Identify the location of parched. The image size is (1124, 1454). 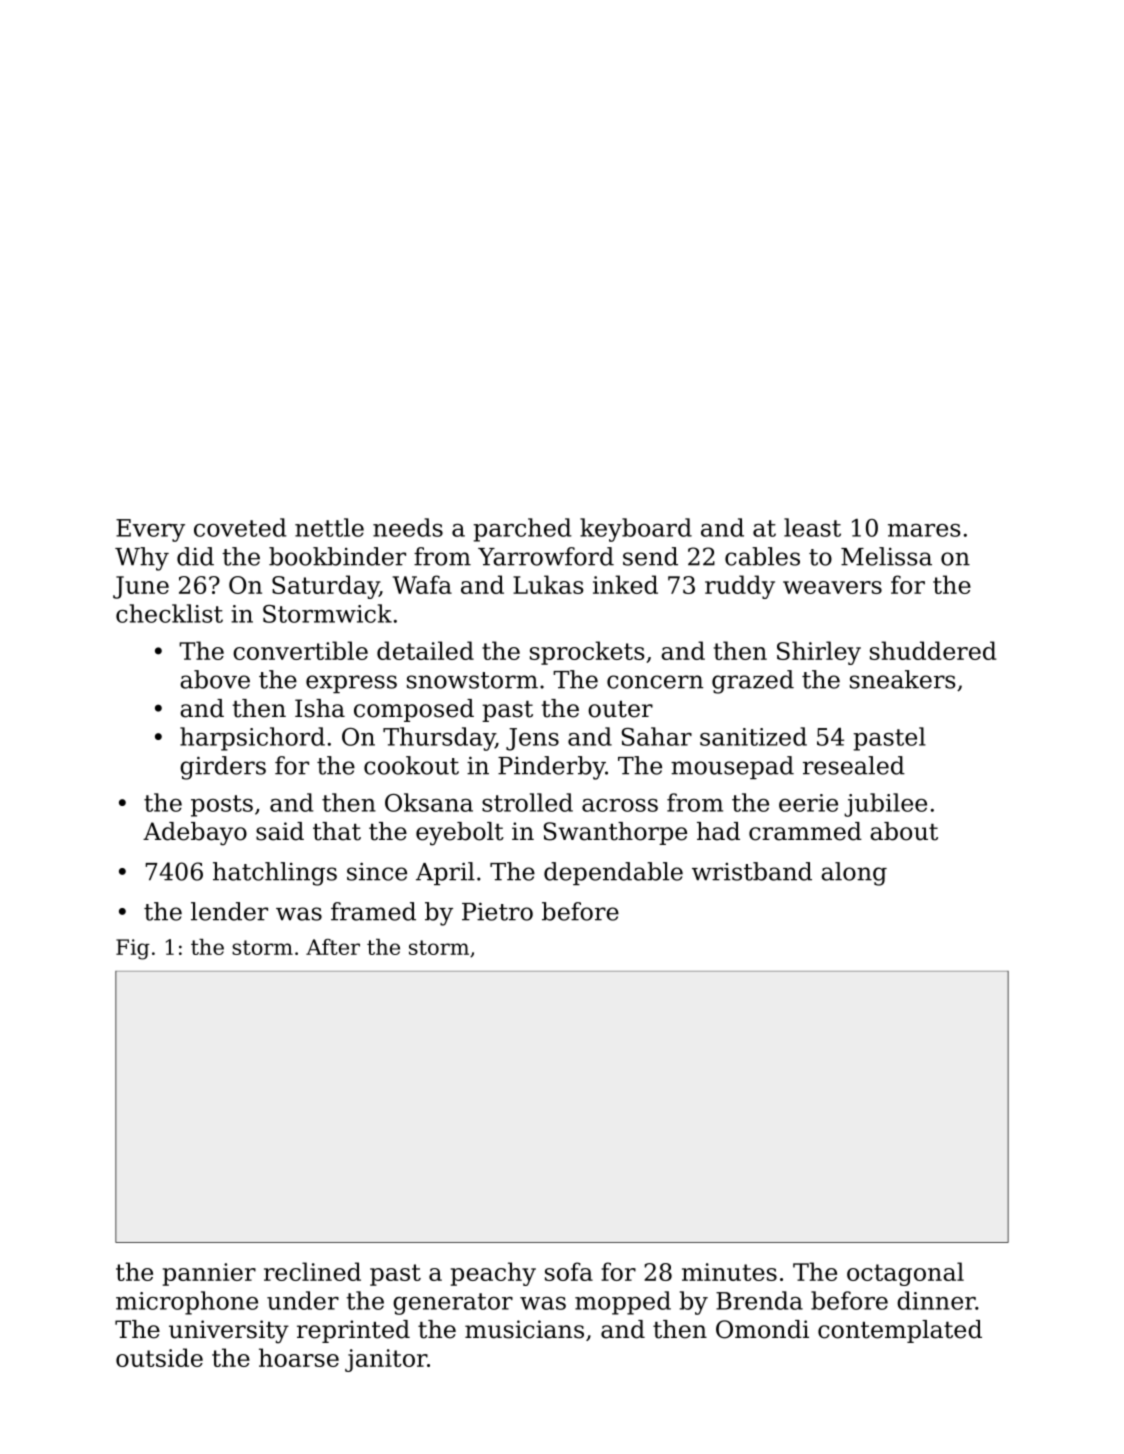
(522, 530).
